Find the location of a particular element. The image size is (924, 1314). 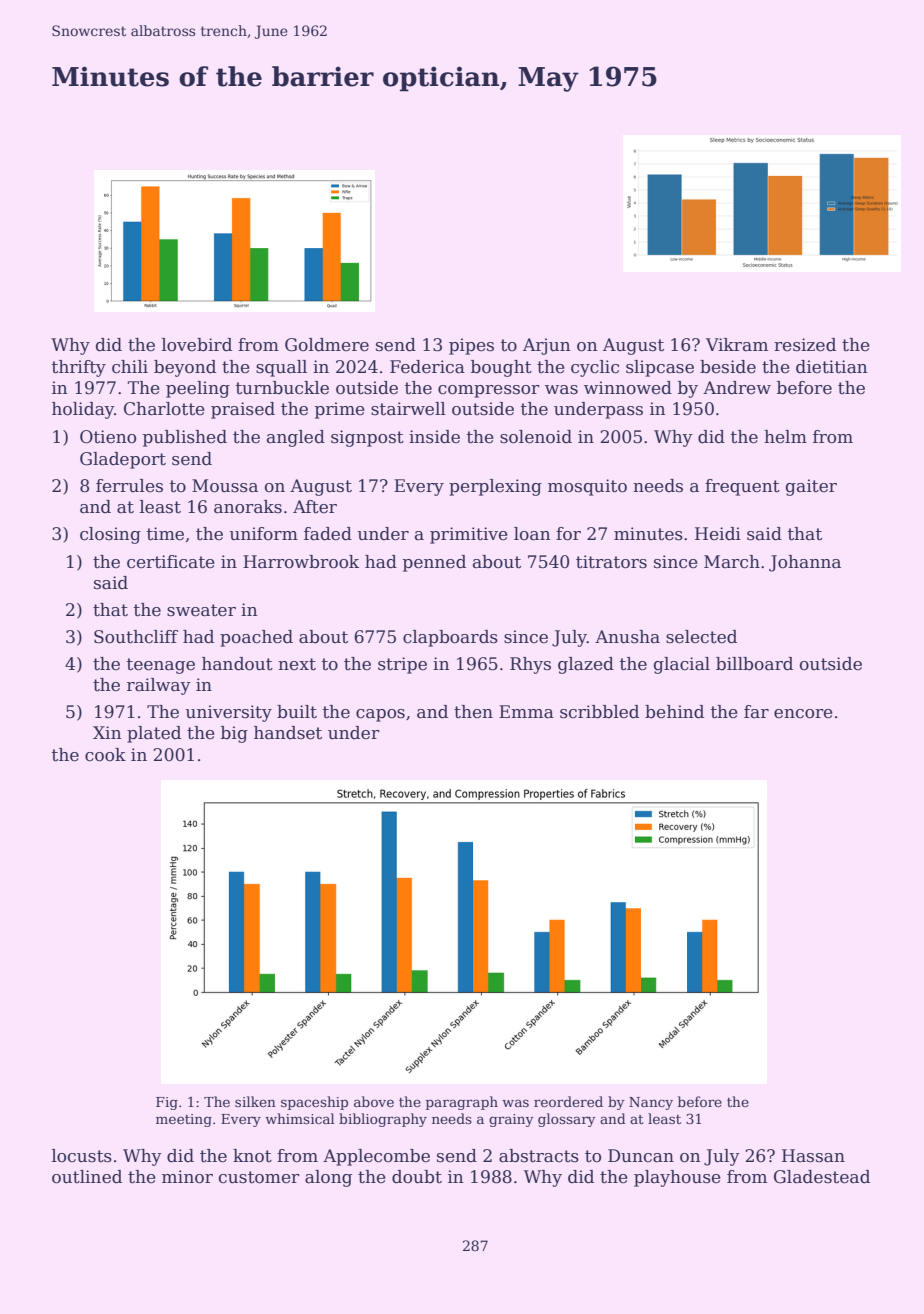

winnowed is located at coordinates (628, 388).
